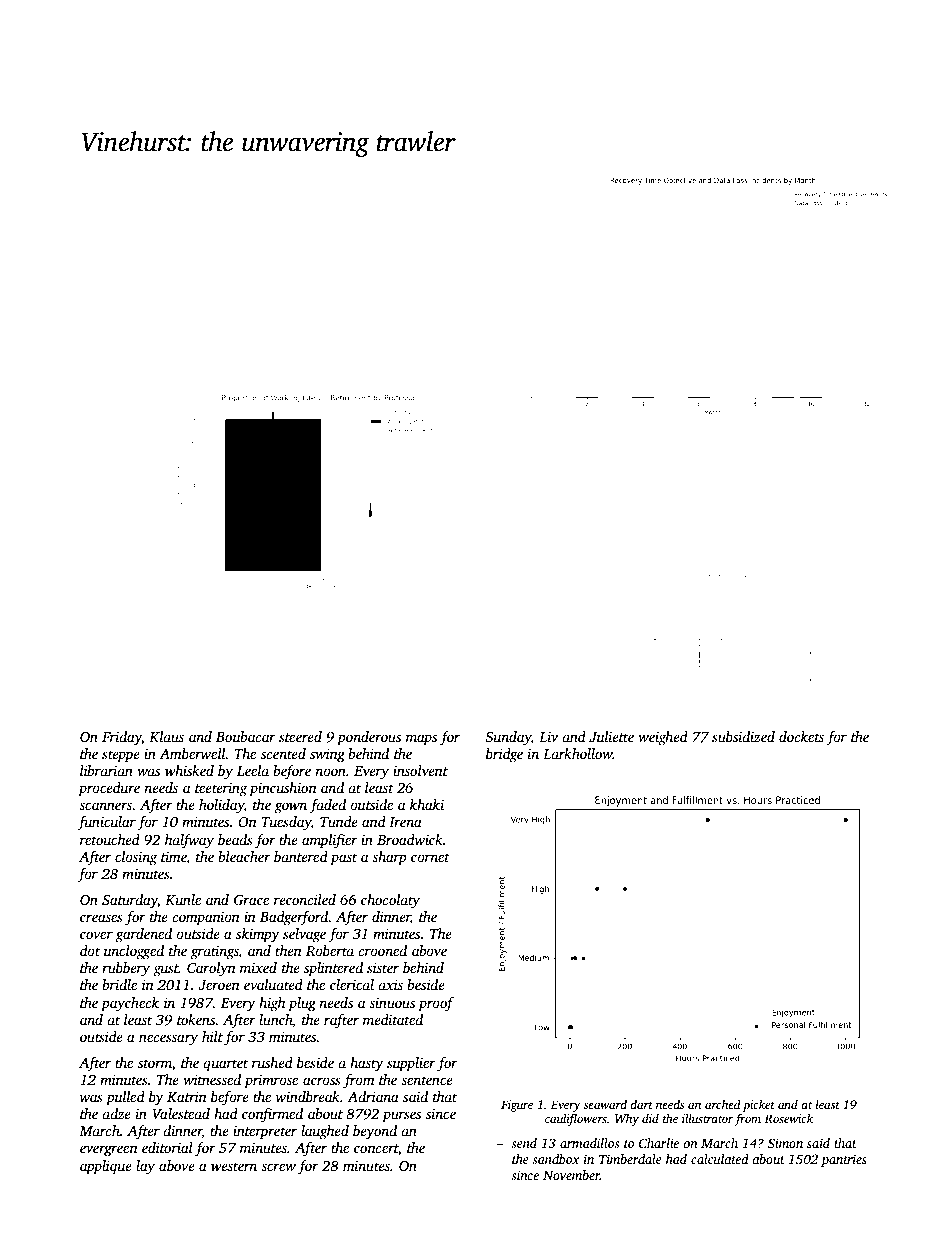 The width and height of the page is (952, 1233). What do you see at coordinates (663, 738) in the page?
I see `weighed` at bounding box center [663, 738].
